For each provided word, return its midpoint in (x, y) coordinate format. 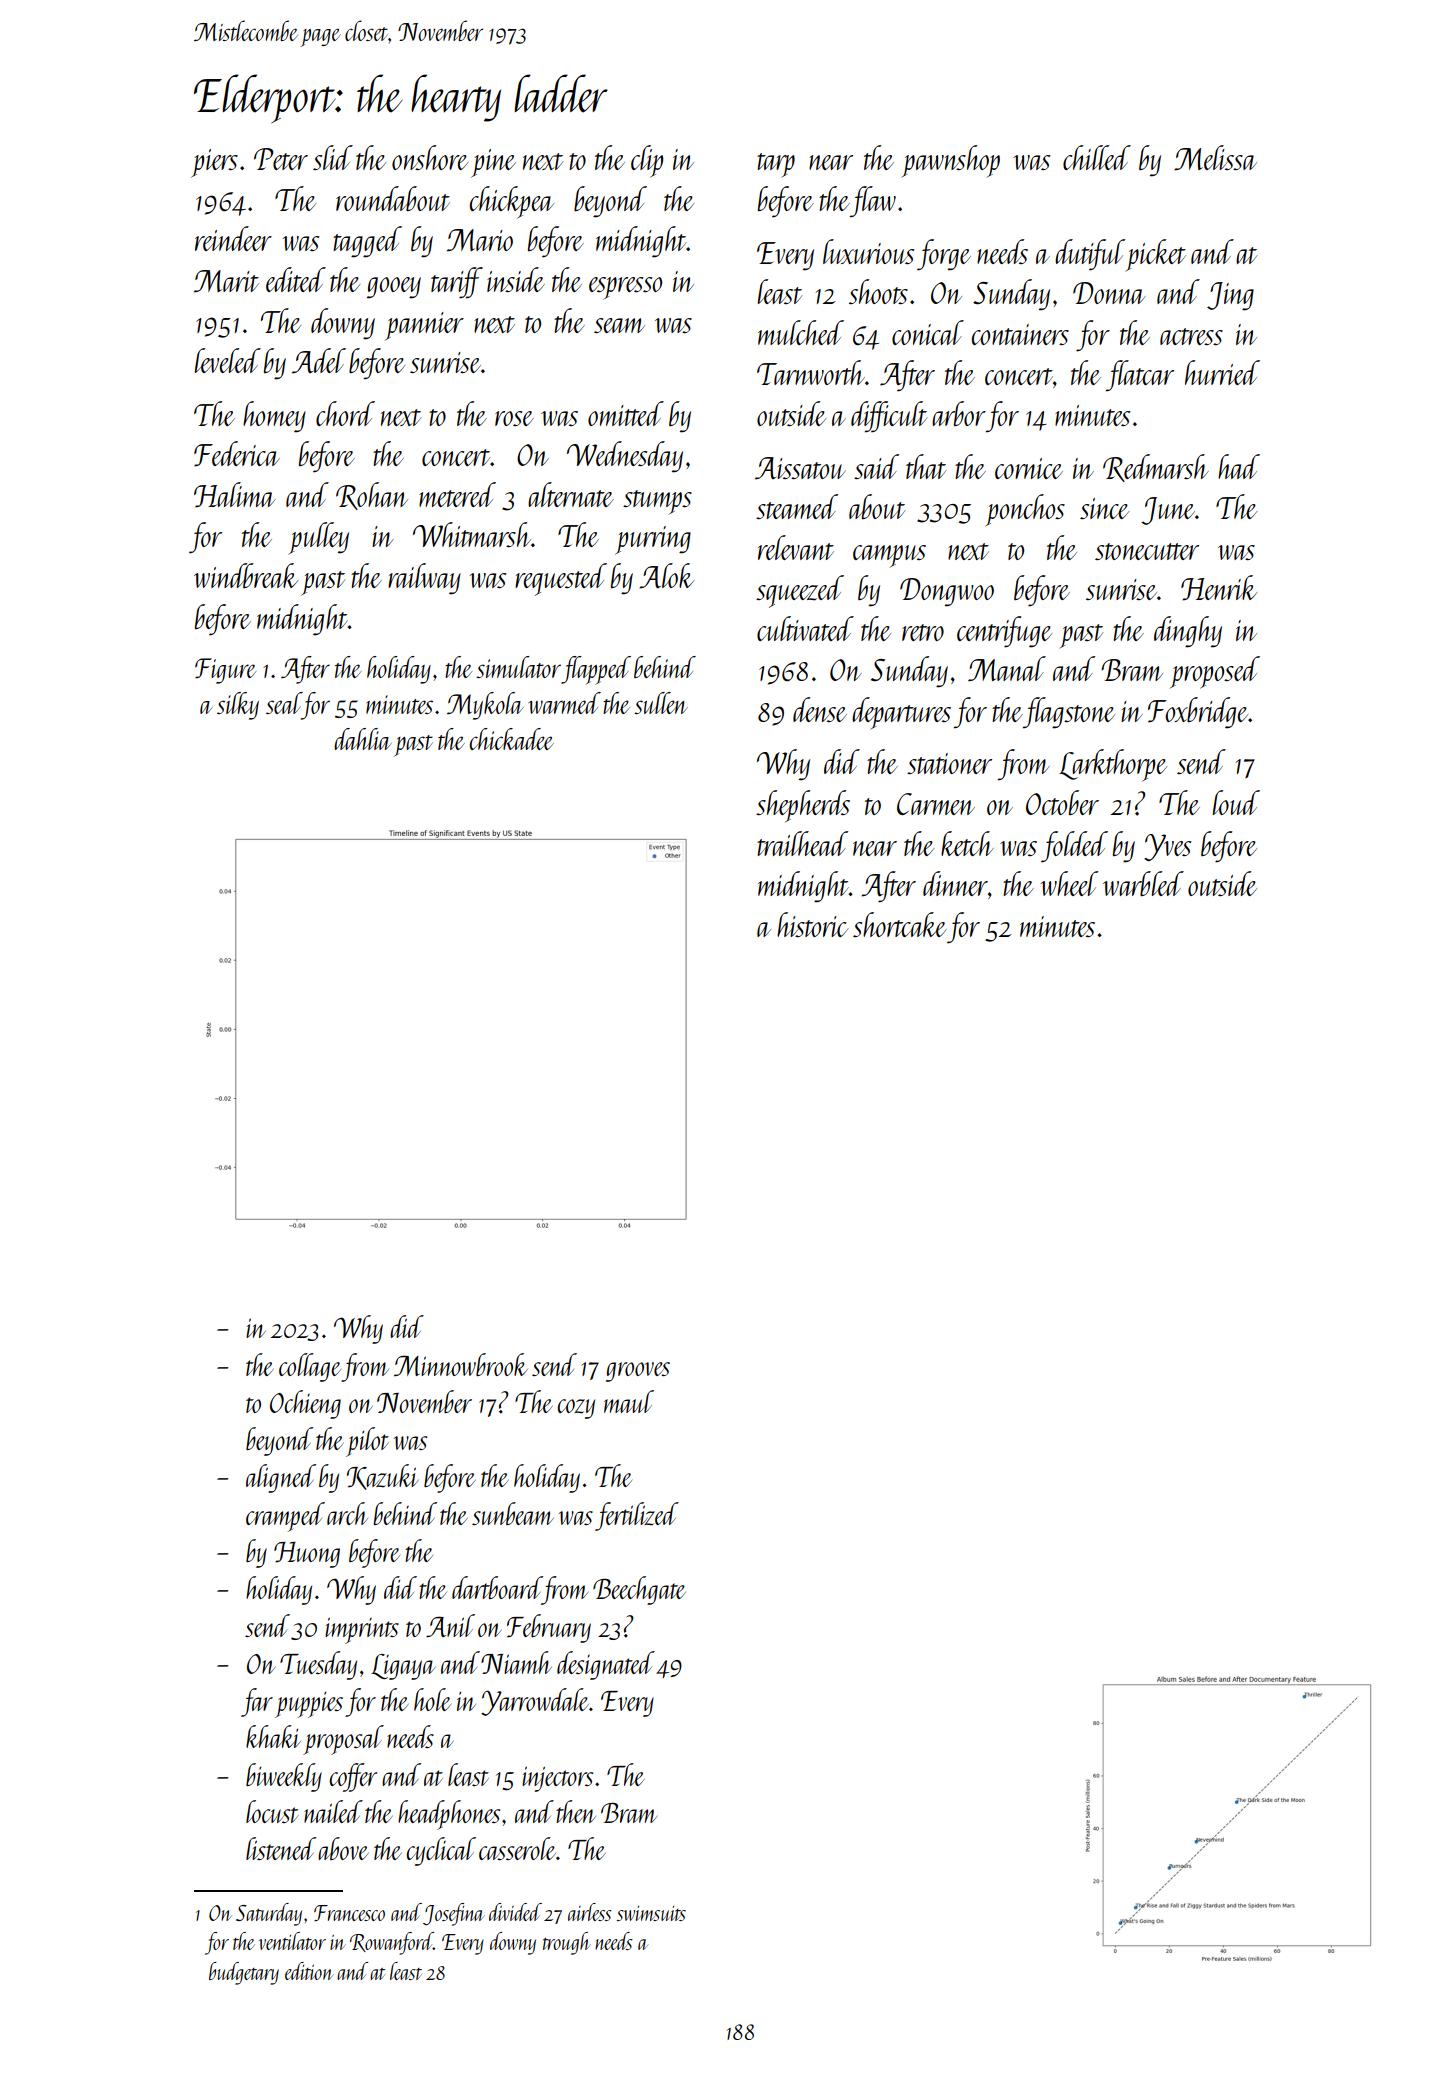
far (257, 1702)
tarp (776, 165)
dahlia (363, 739)
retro (923, 632)
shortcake (900, 924)
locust (272, 1811)
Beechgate (639, 1590)
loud (1236, 802)
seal (284, 703)
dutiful (1090, 254)
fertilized (637, 1516)
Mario (480, 240)
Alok (666, 576)
